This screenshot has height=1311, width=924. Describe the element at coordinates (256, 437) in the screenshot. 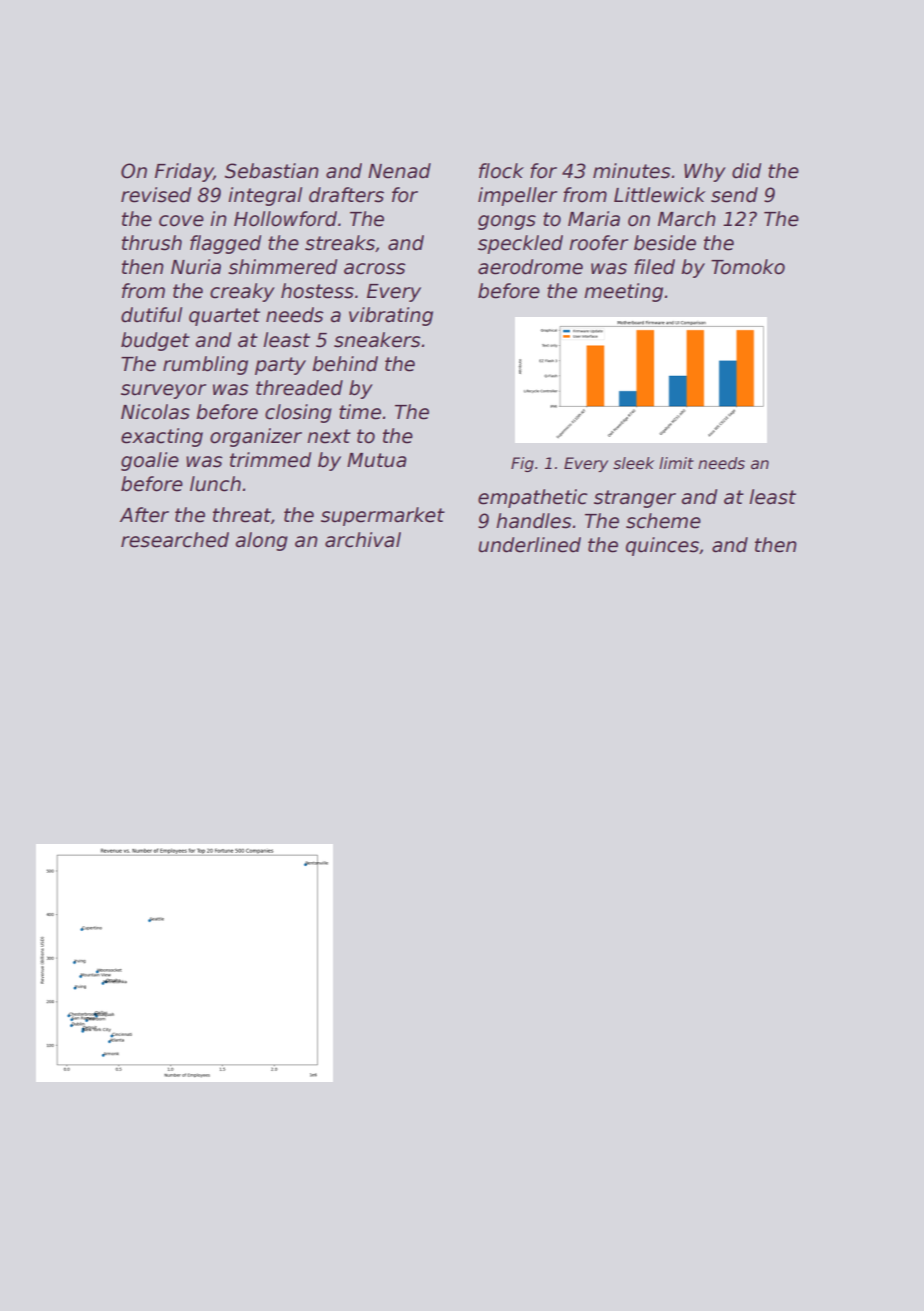

I see `organizer` at that location.
